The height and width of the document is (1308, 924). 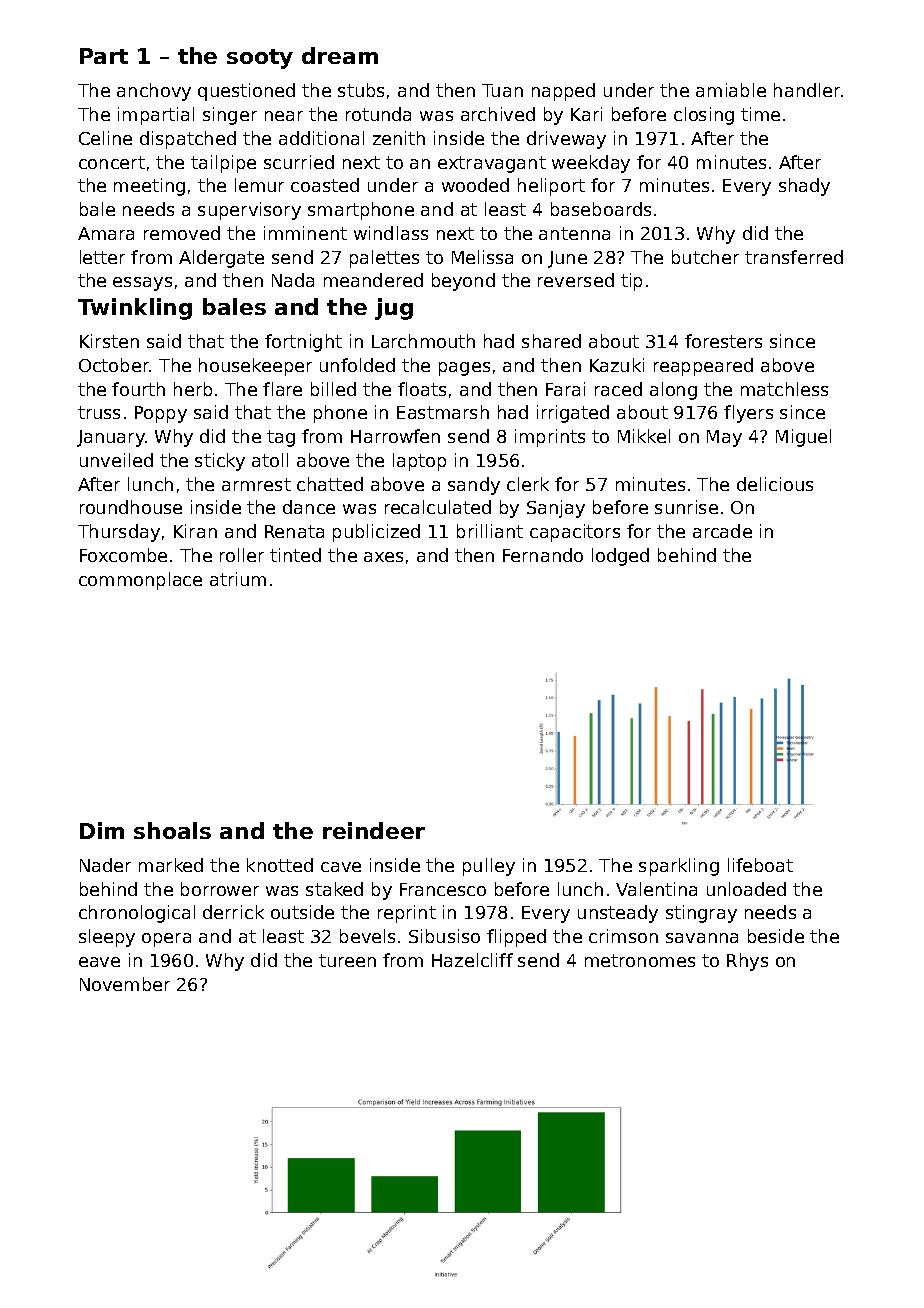 I want to click on sunrise, so click(x=686, y=507).
